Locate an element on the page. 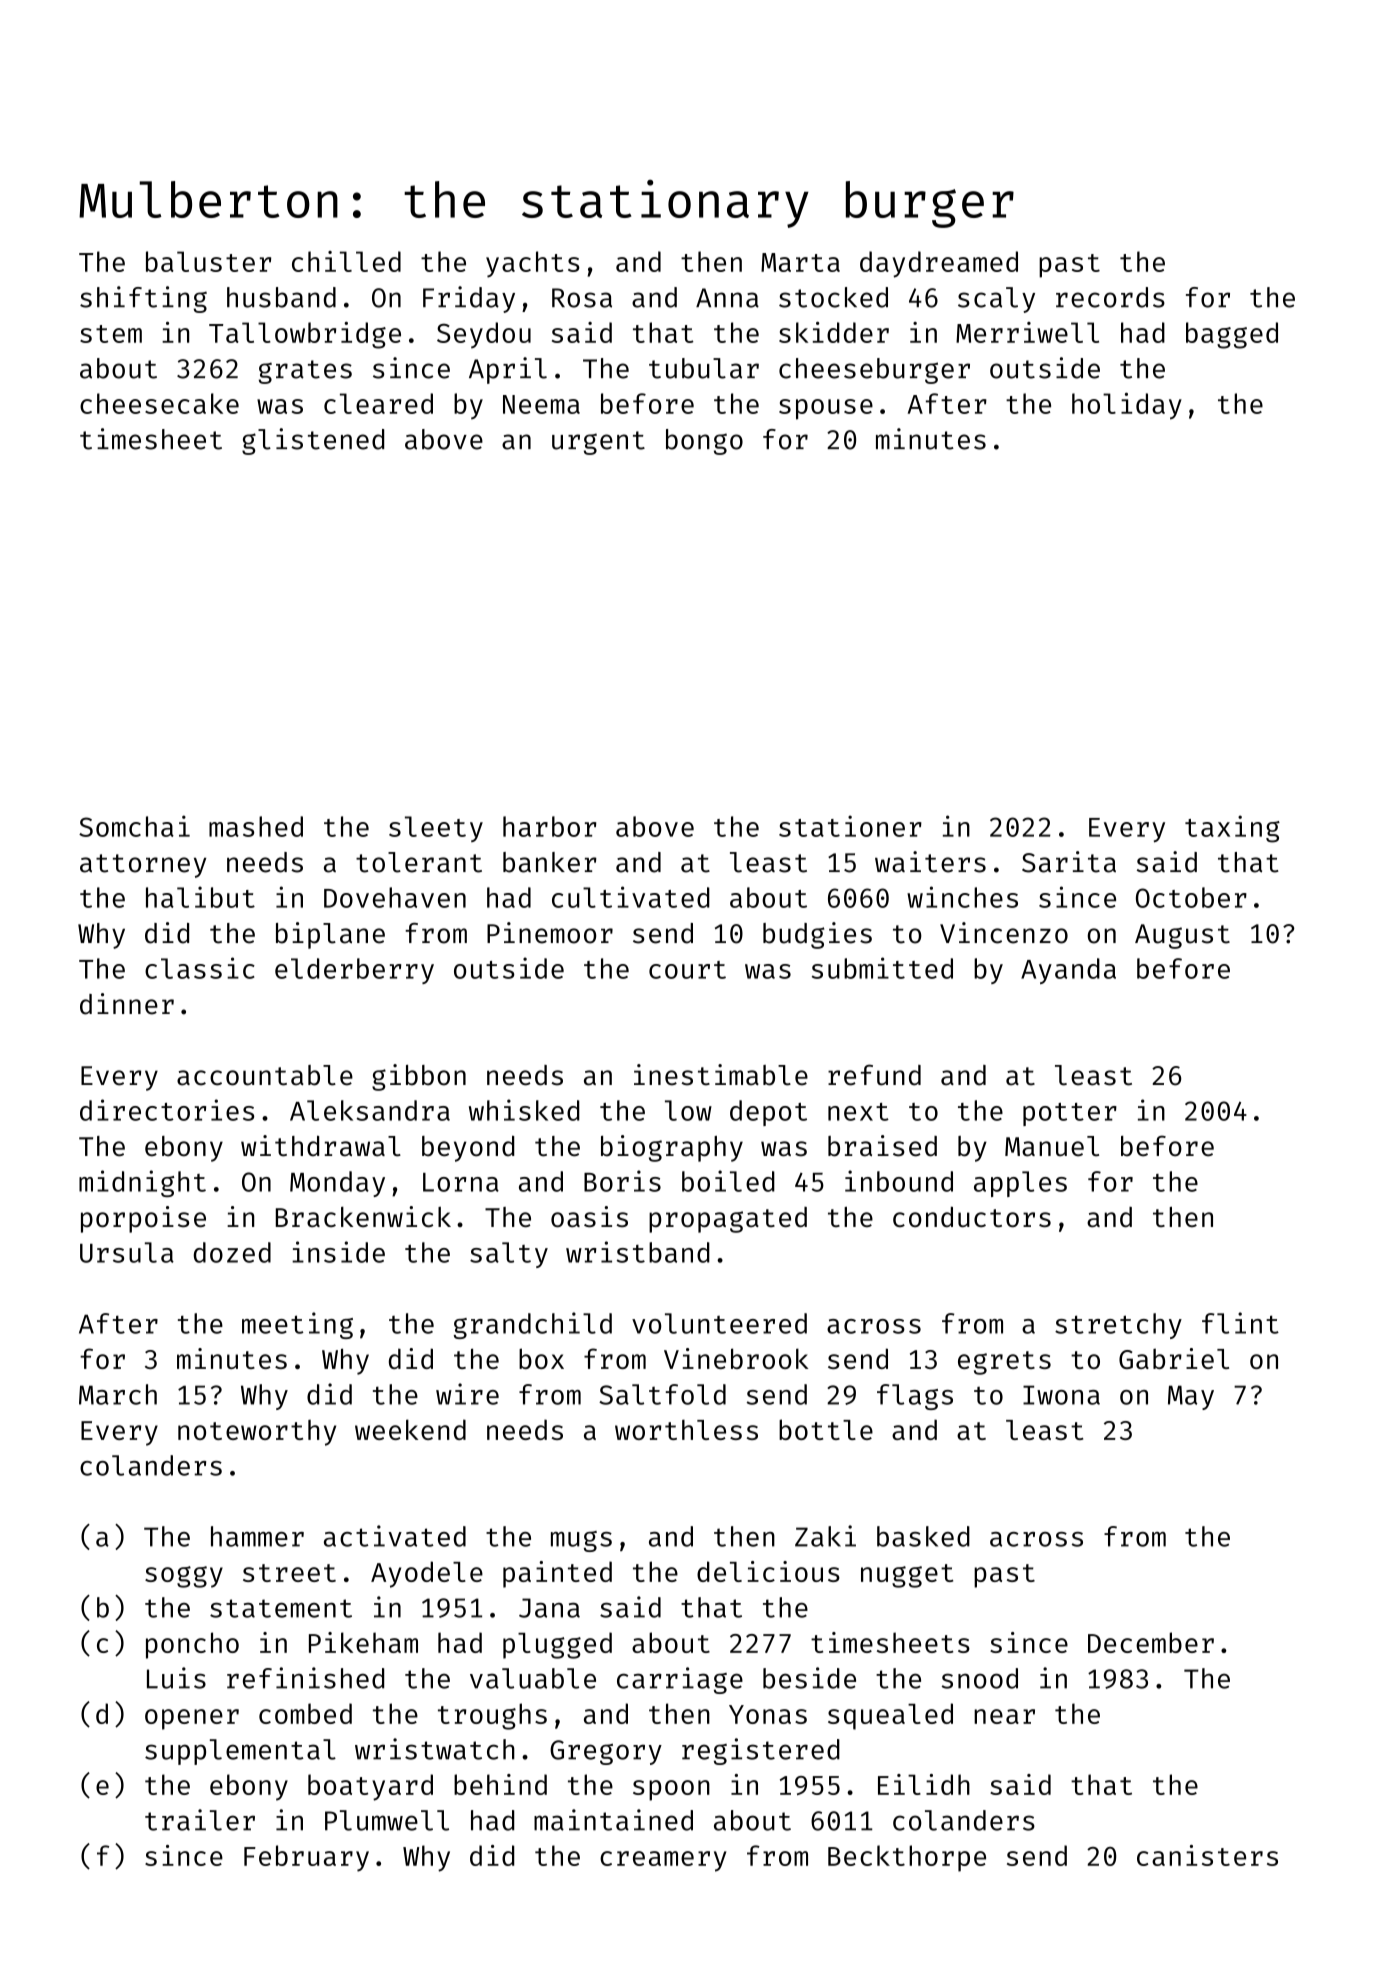  Marta is located at coordinates (800, 262).
